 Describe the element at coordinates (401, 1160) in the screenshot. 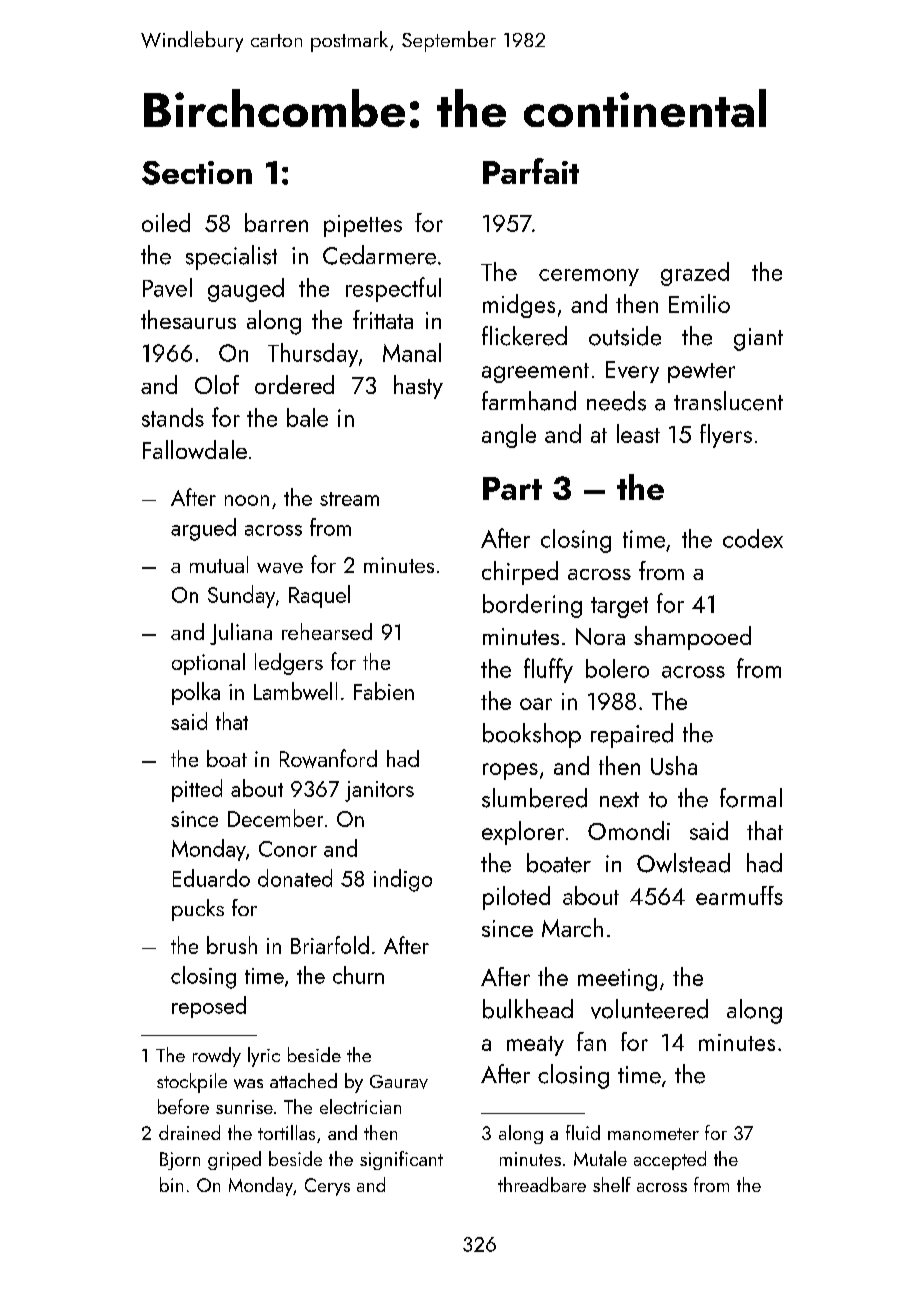

I see `significant` at that location.
